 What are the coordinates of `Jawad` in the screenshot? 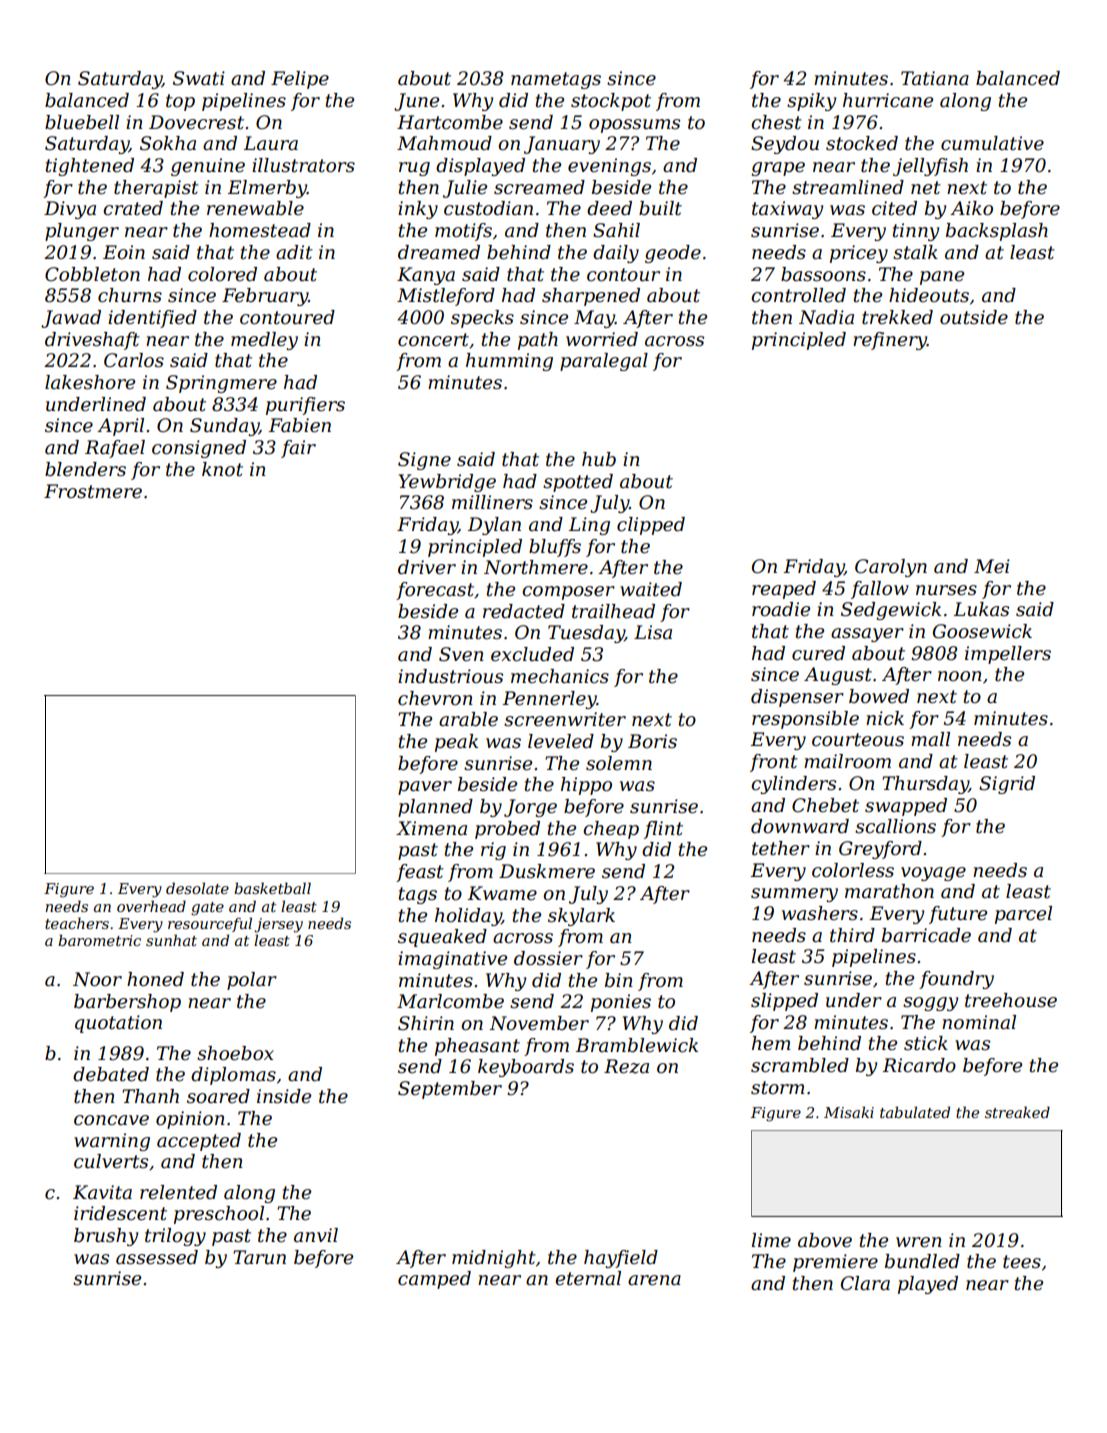 It's located at (71, 319).
